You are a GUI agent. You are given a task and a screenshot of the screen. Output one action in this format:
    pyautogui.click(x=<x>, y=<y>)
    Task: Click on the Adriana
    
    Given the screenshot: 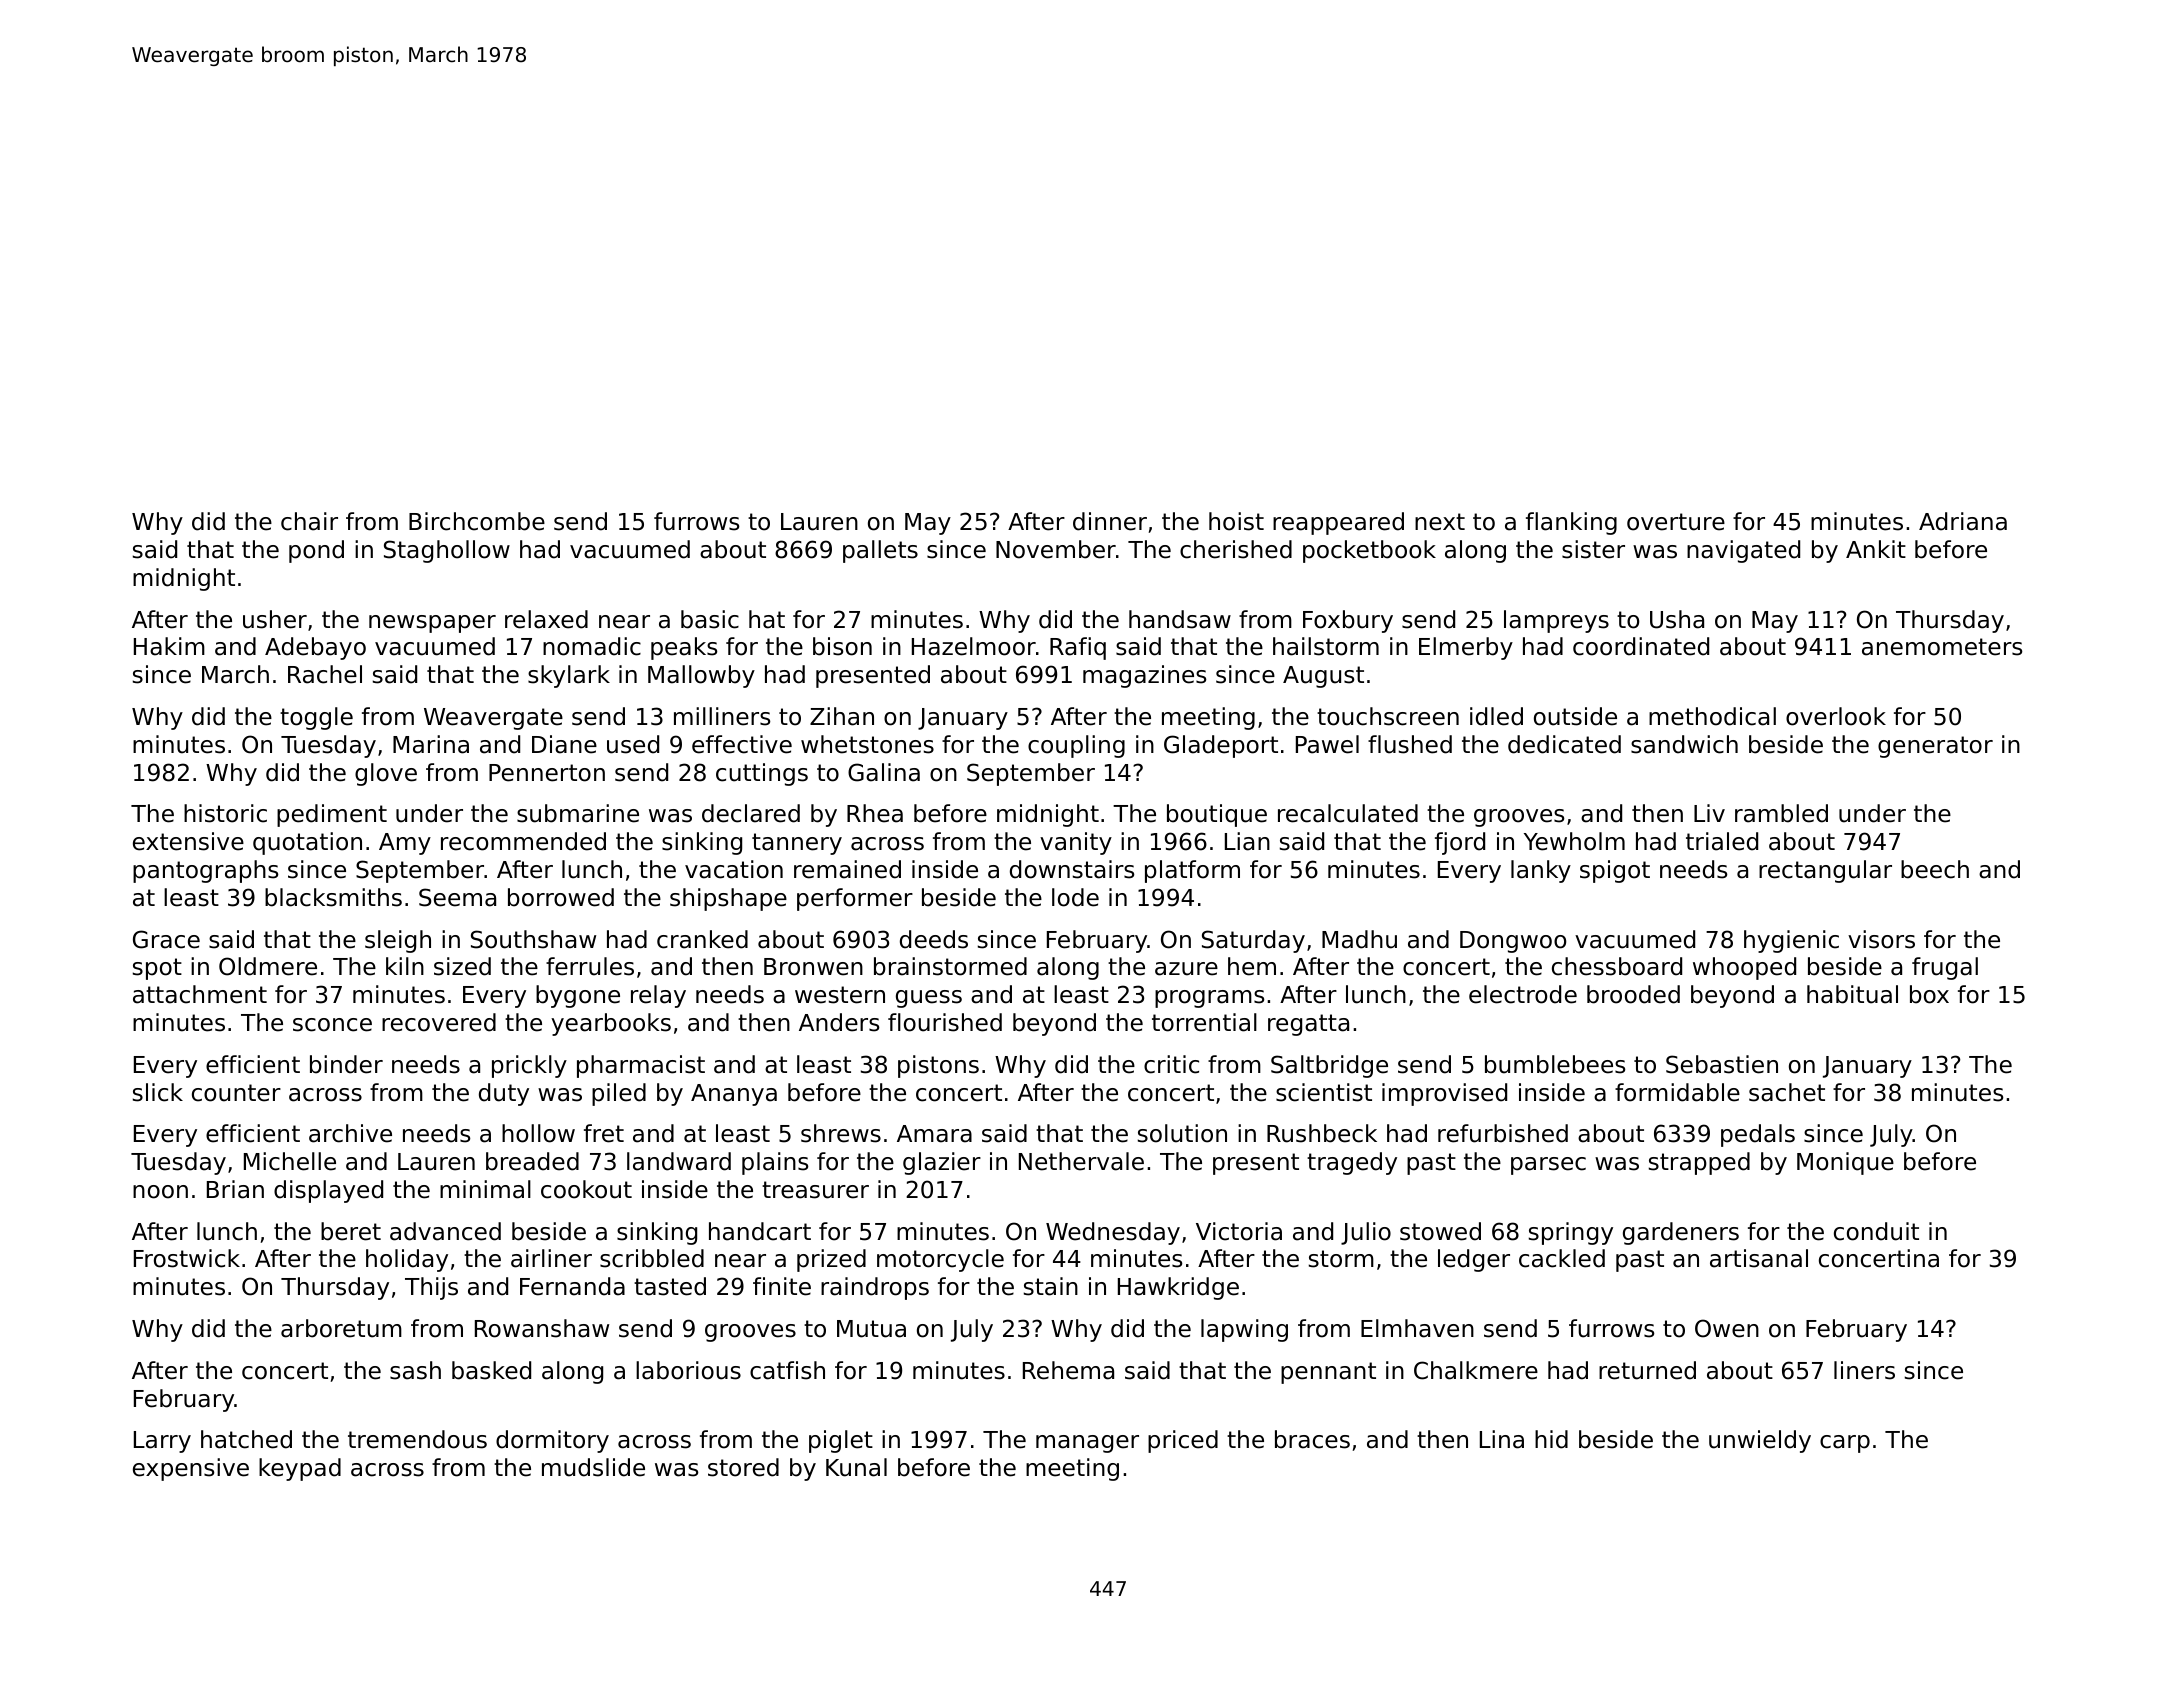 What is the action you would take?
    pyautogui.click(x=1963, y=521)
